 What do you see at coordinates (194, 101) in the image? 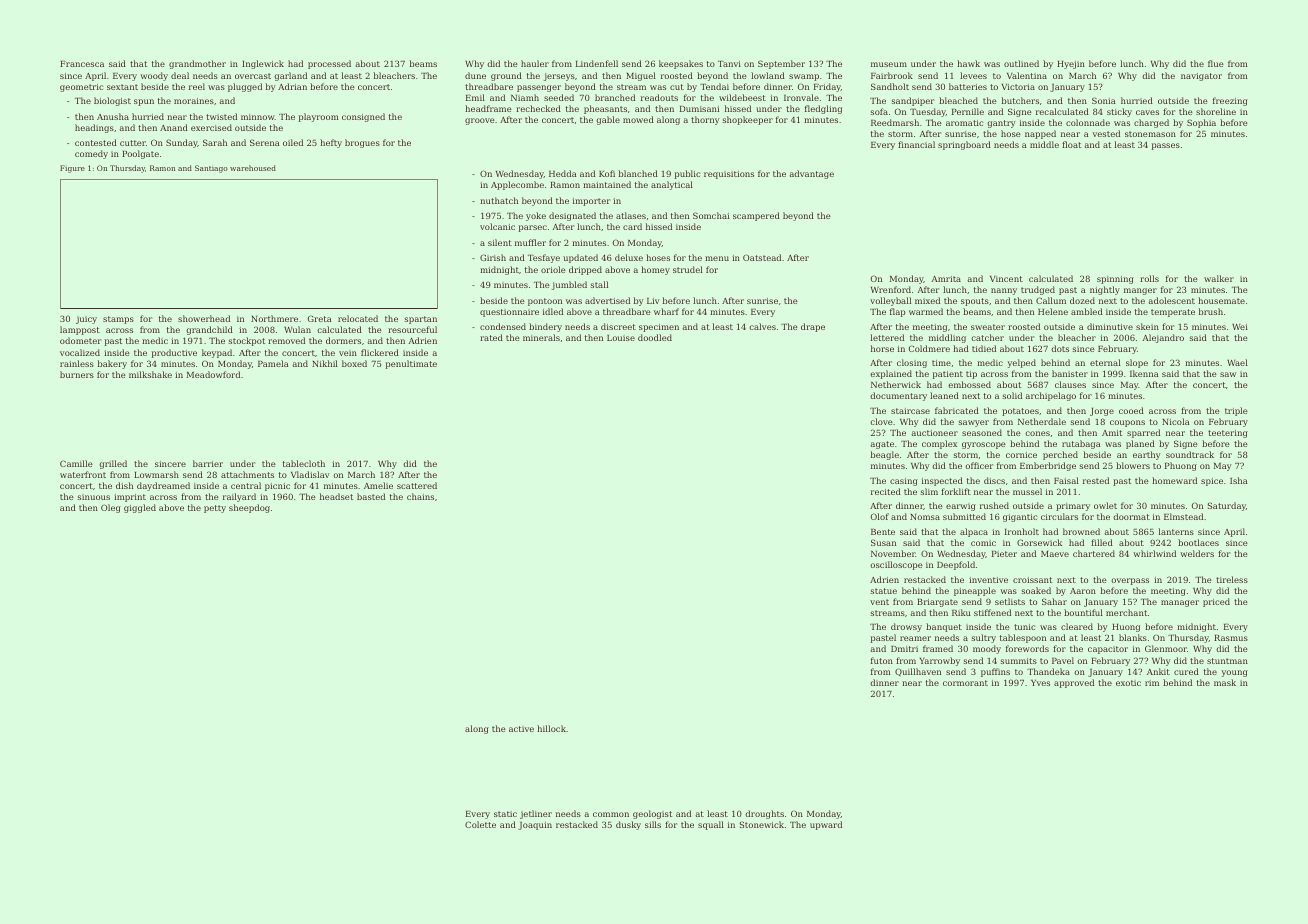
I see `moraines` at bounding box center [194, 101].
